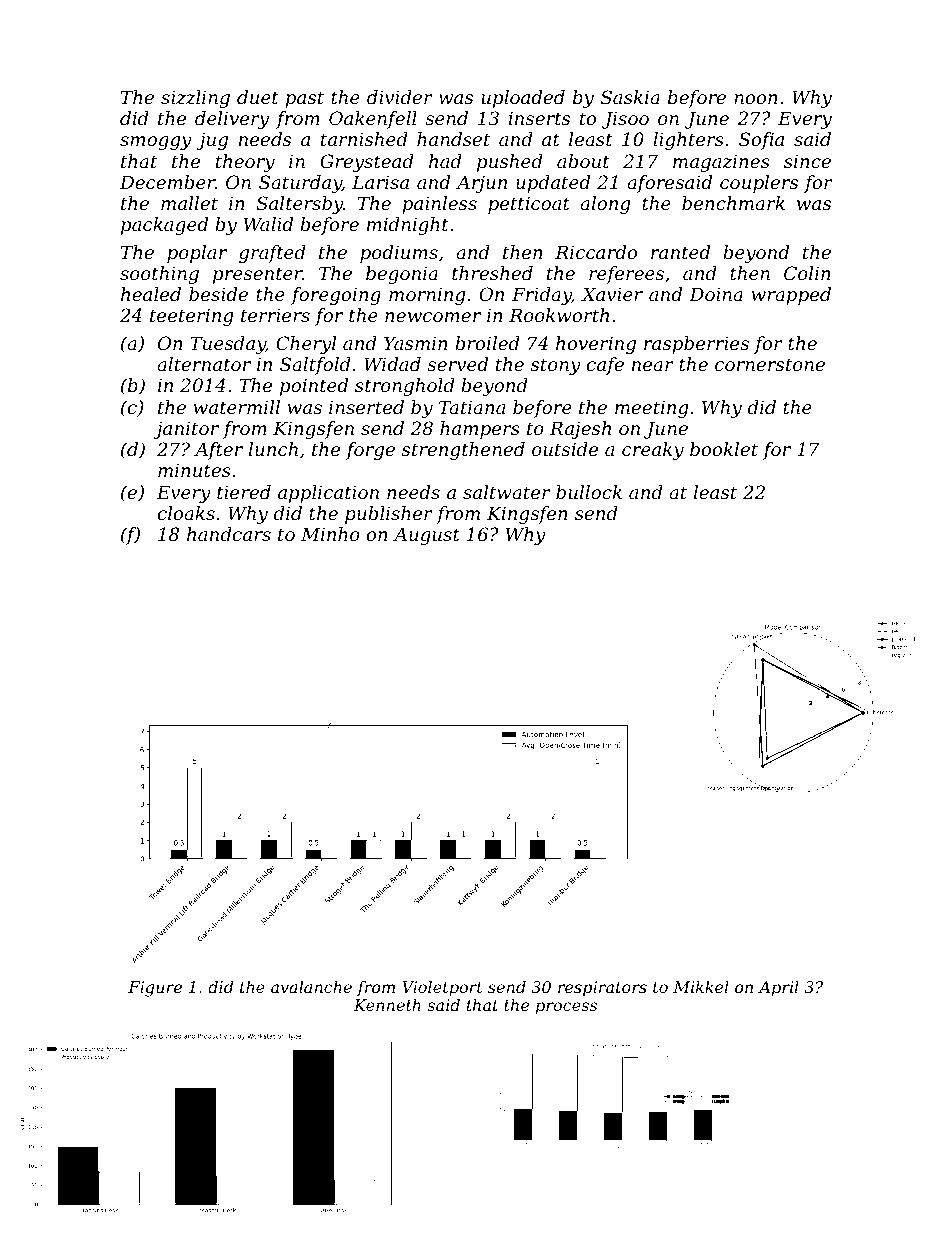 The height and width of the screenshot is (1233, 952). What do you see at coordinates (480, 430) in the screenshot?
I see `hampers` at bounding box center [480, 430].
